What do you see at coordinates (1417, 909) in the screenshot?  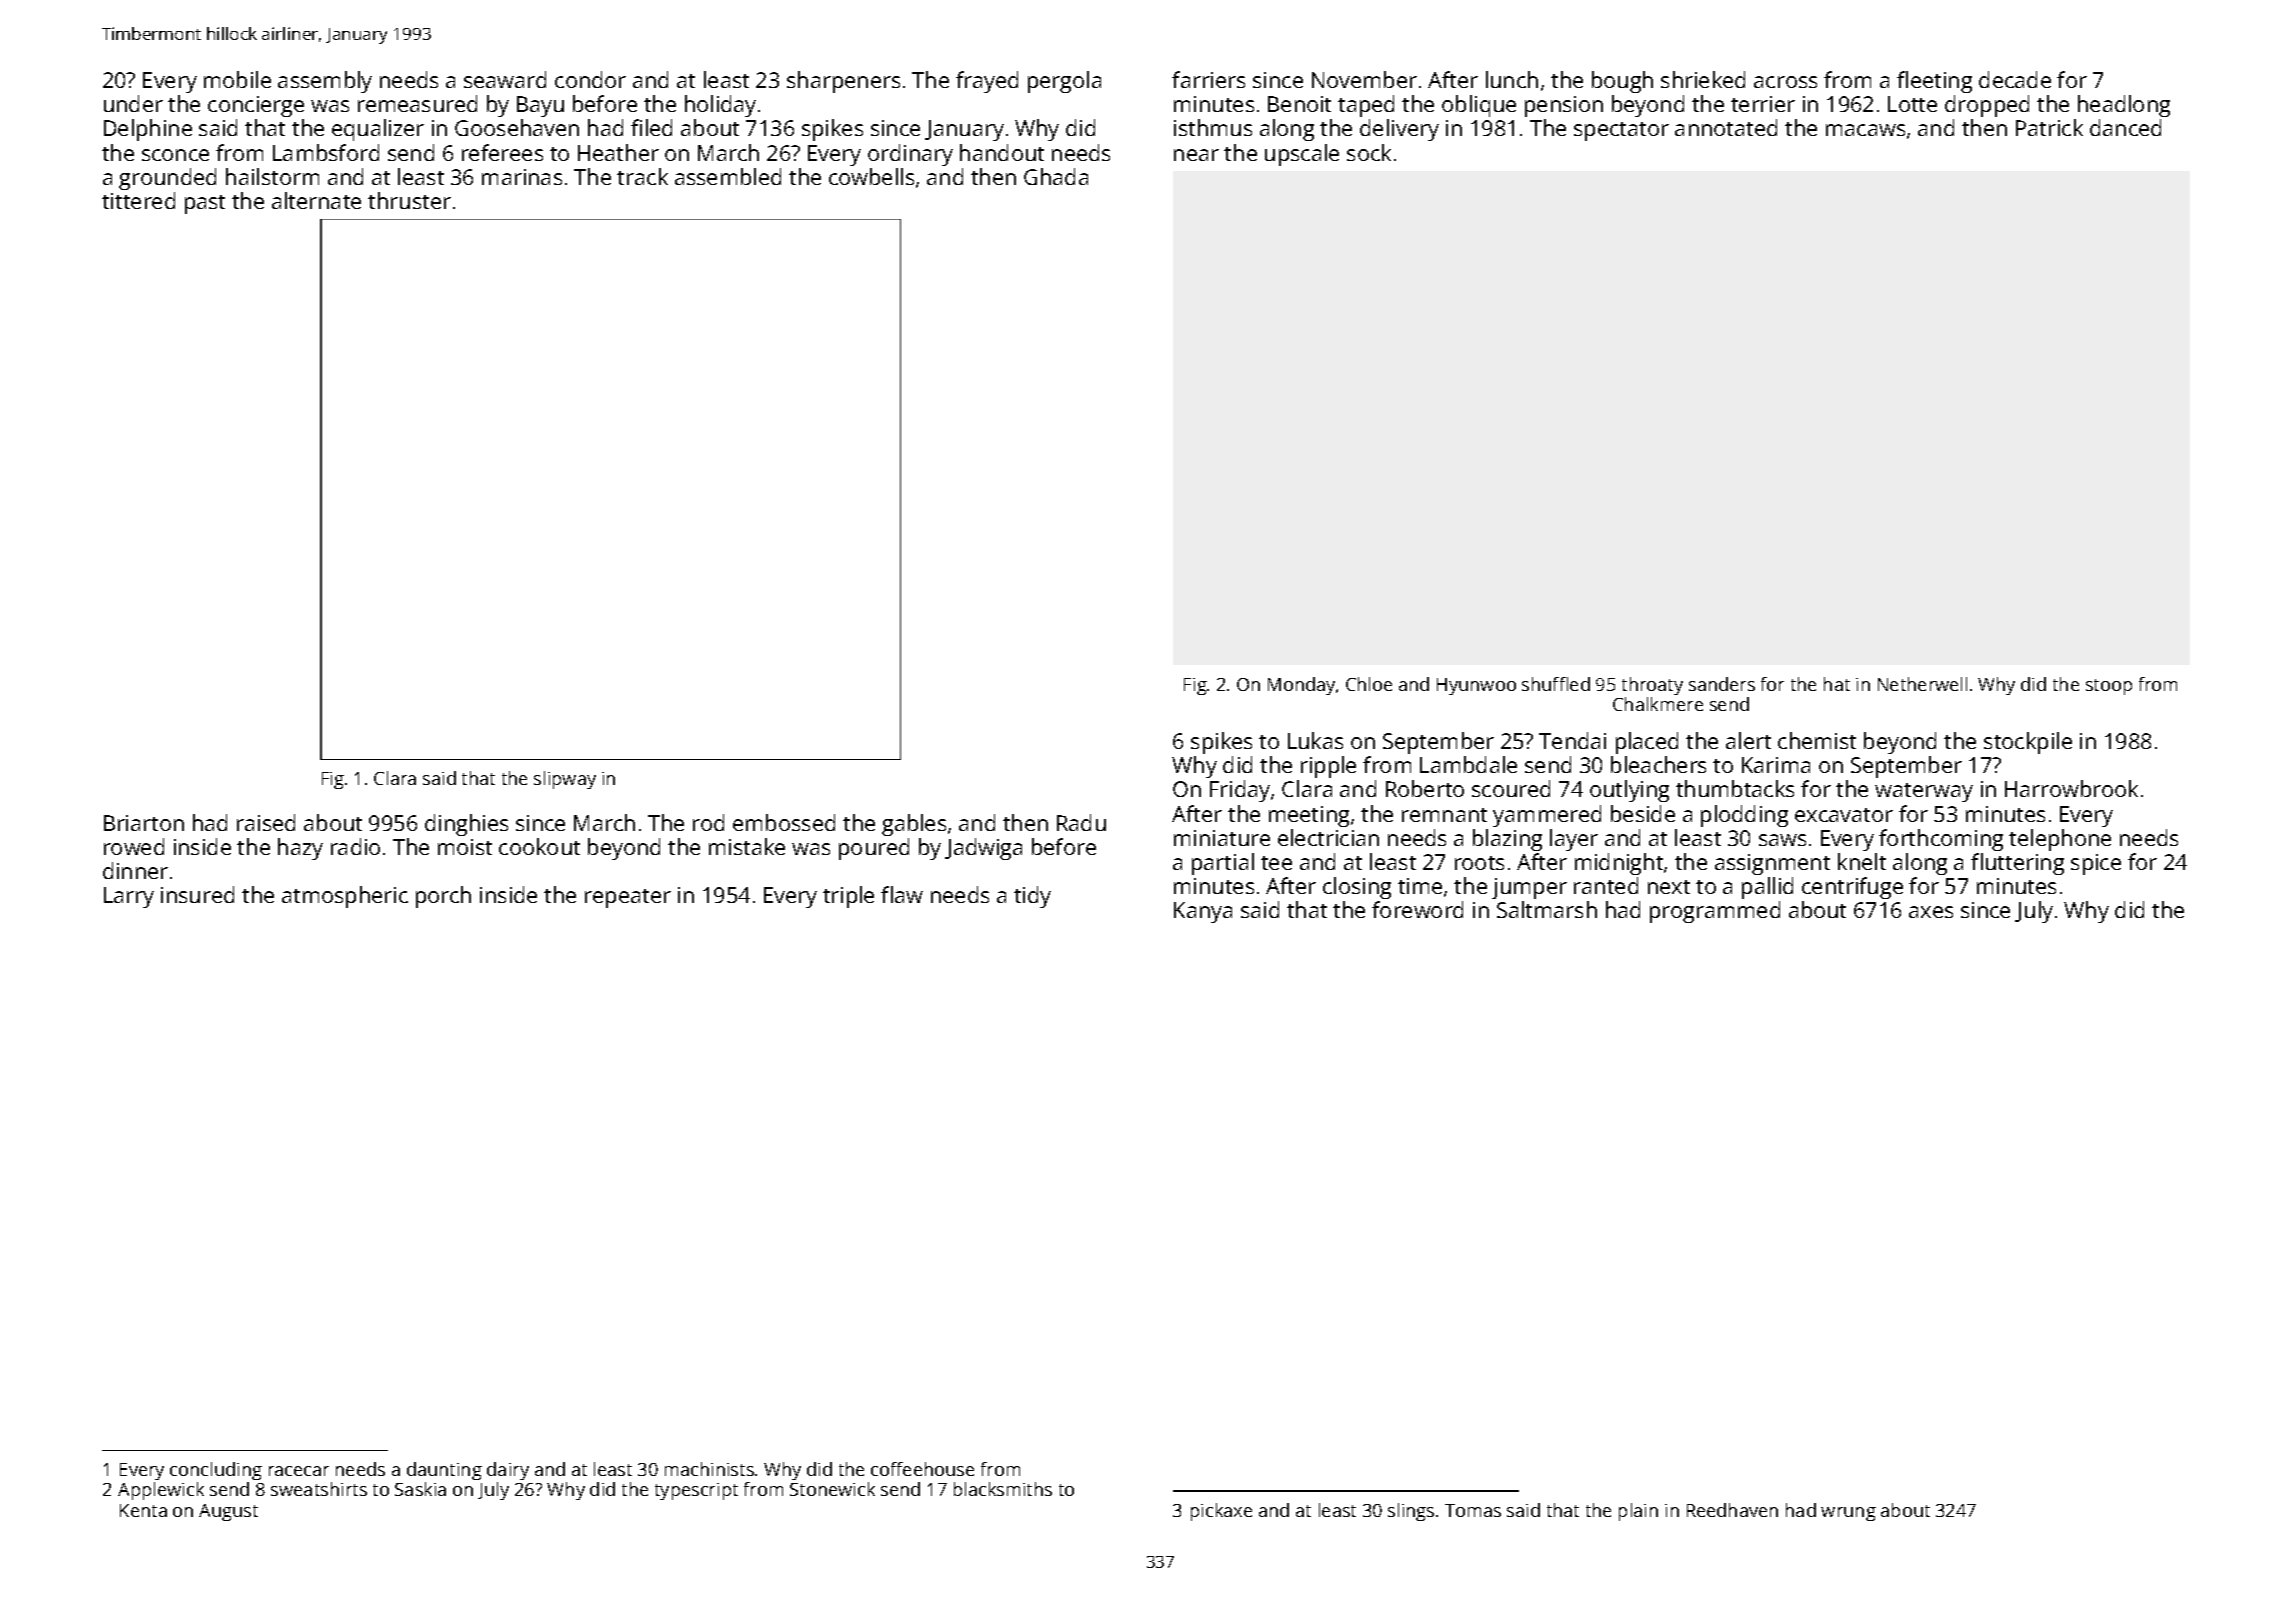 I see `foreword` at bounding box center [1417, 909].
